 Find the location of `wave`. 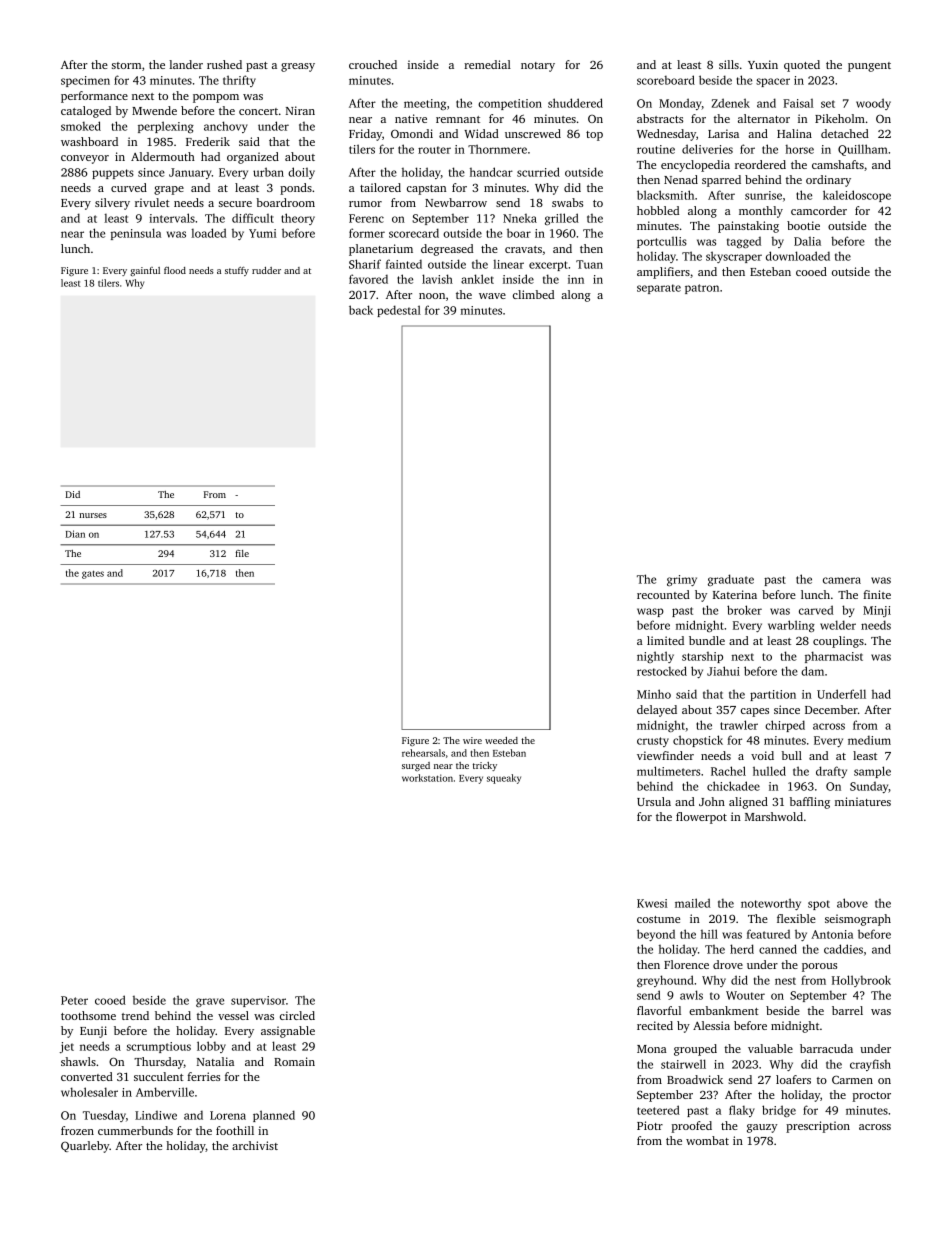

wave is located at coordinates (492, 296).
